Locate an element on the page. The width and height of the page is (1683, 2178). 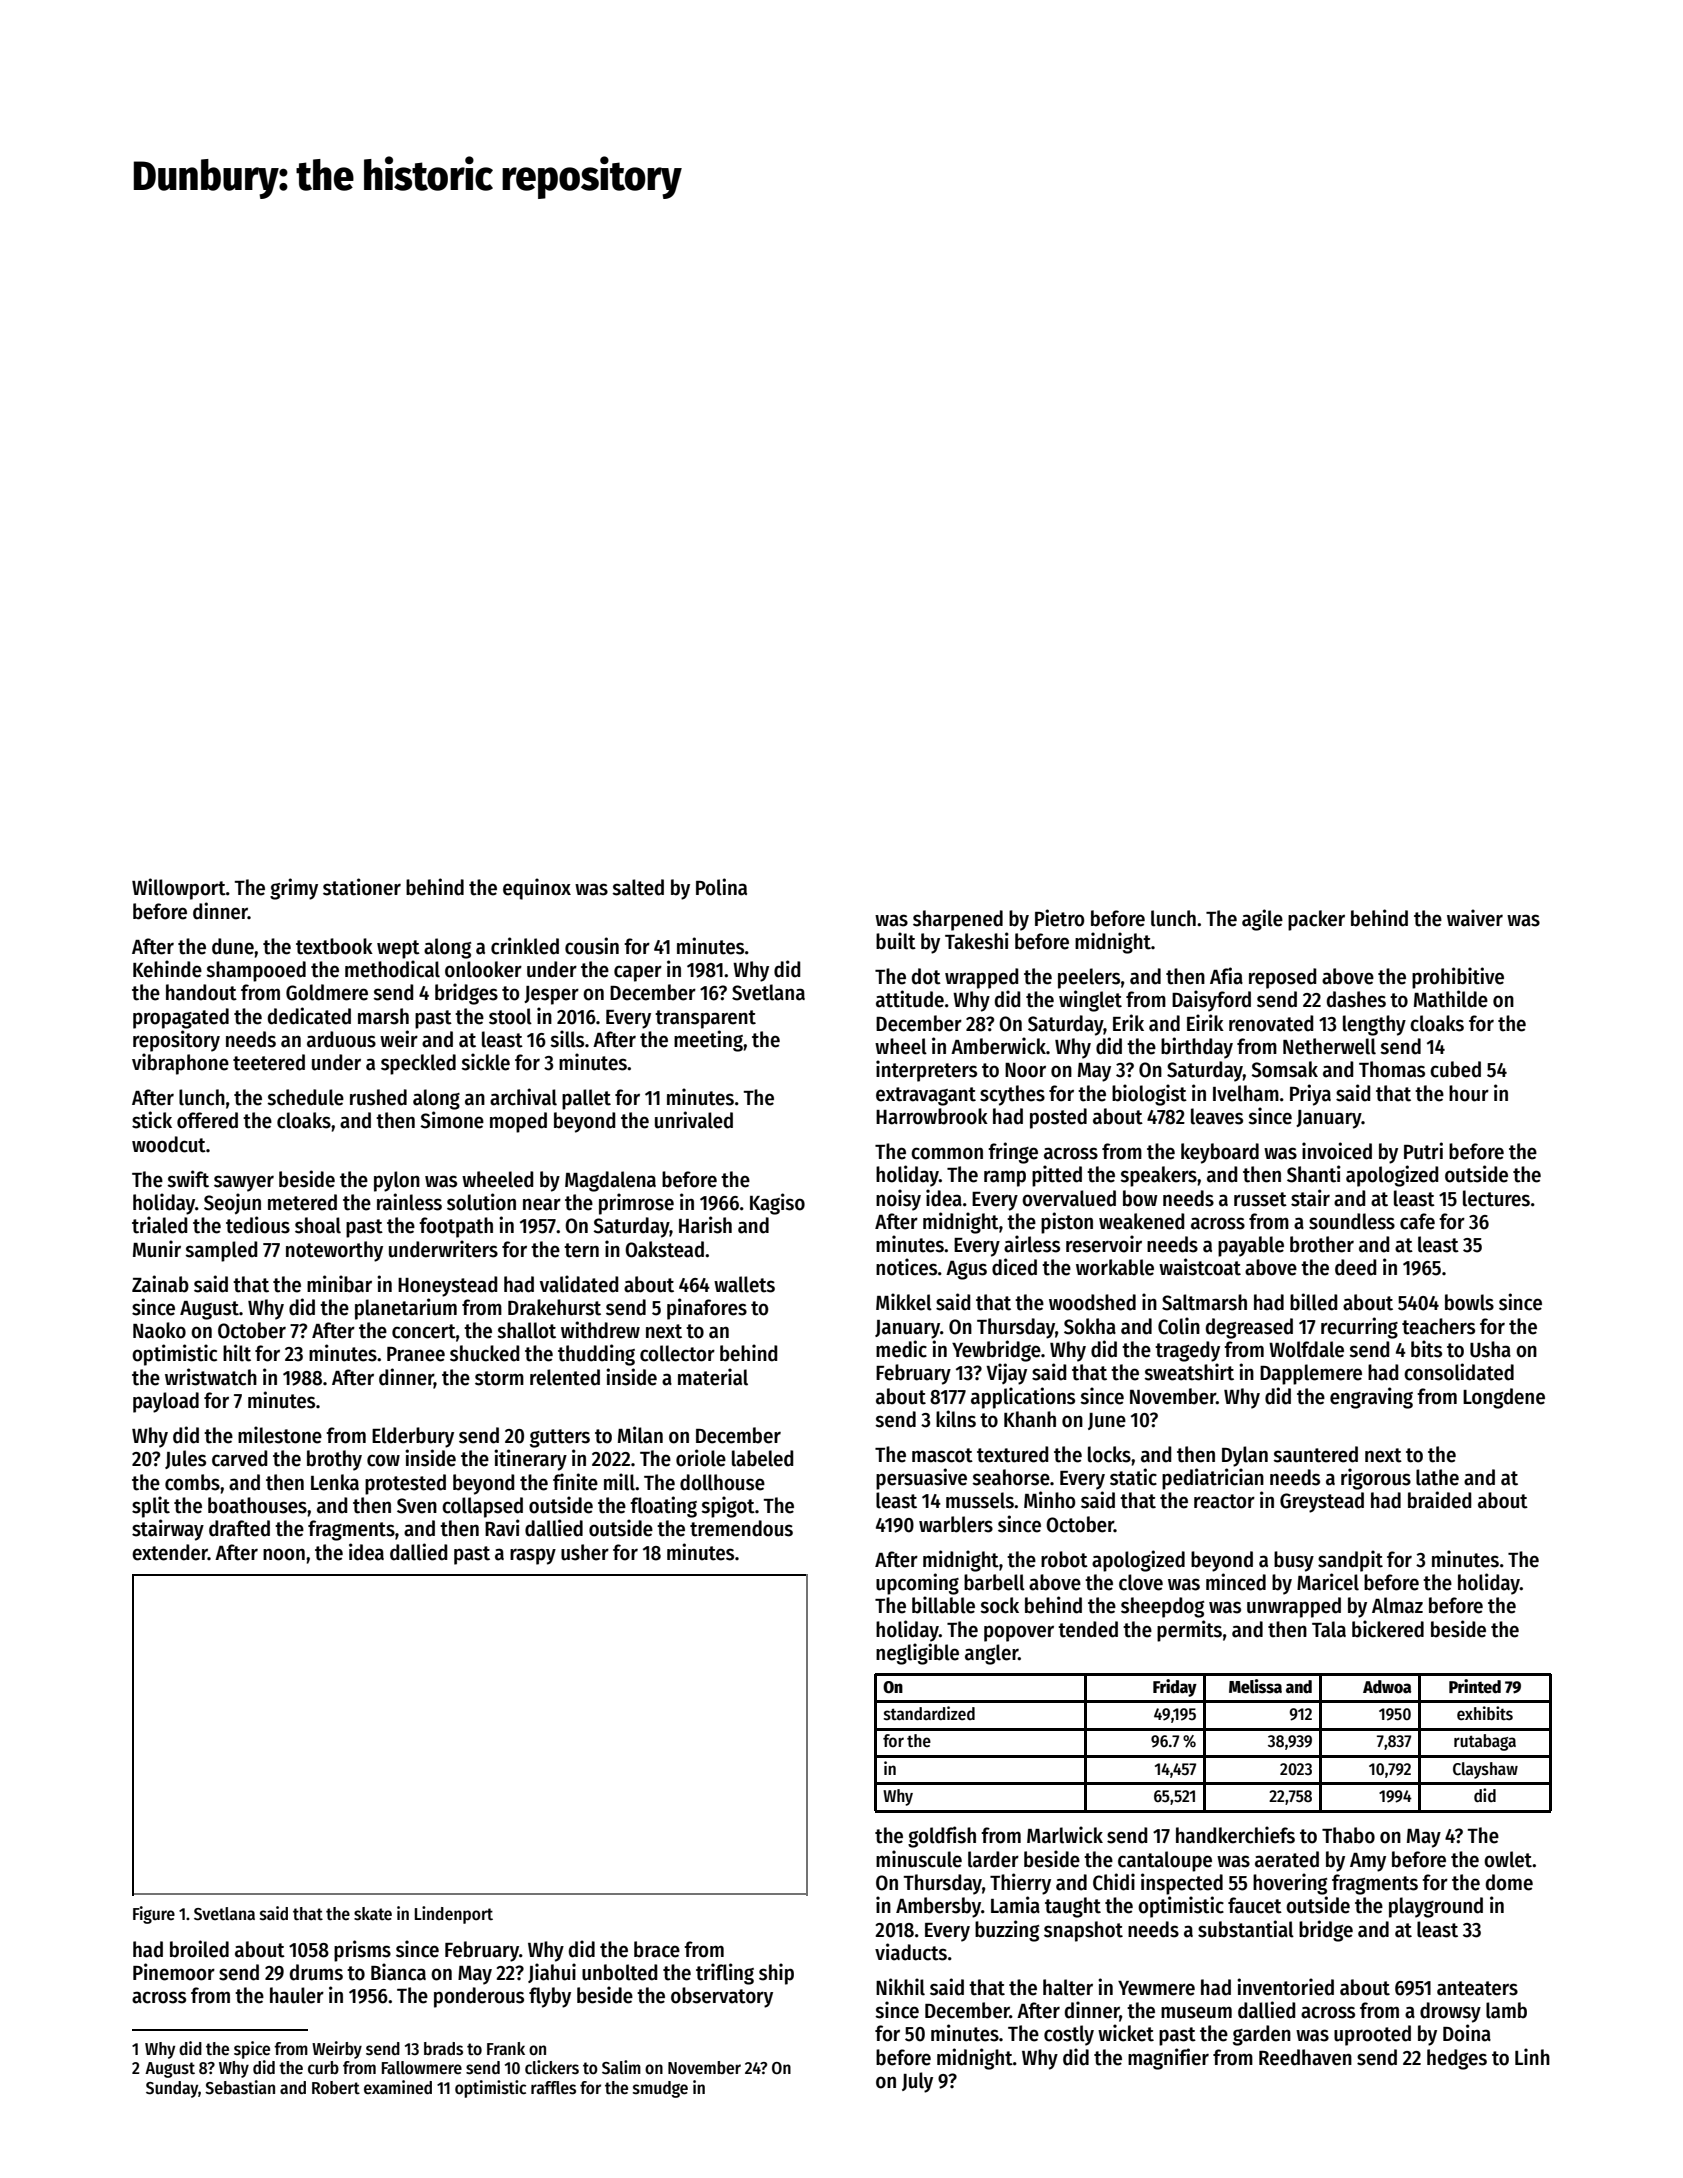
Almaz is located at coordinates (1397, 1605).
